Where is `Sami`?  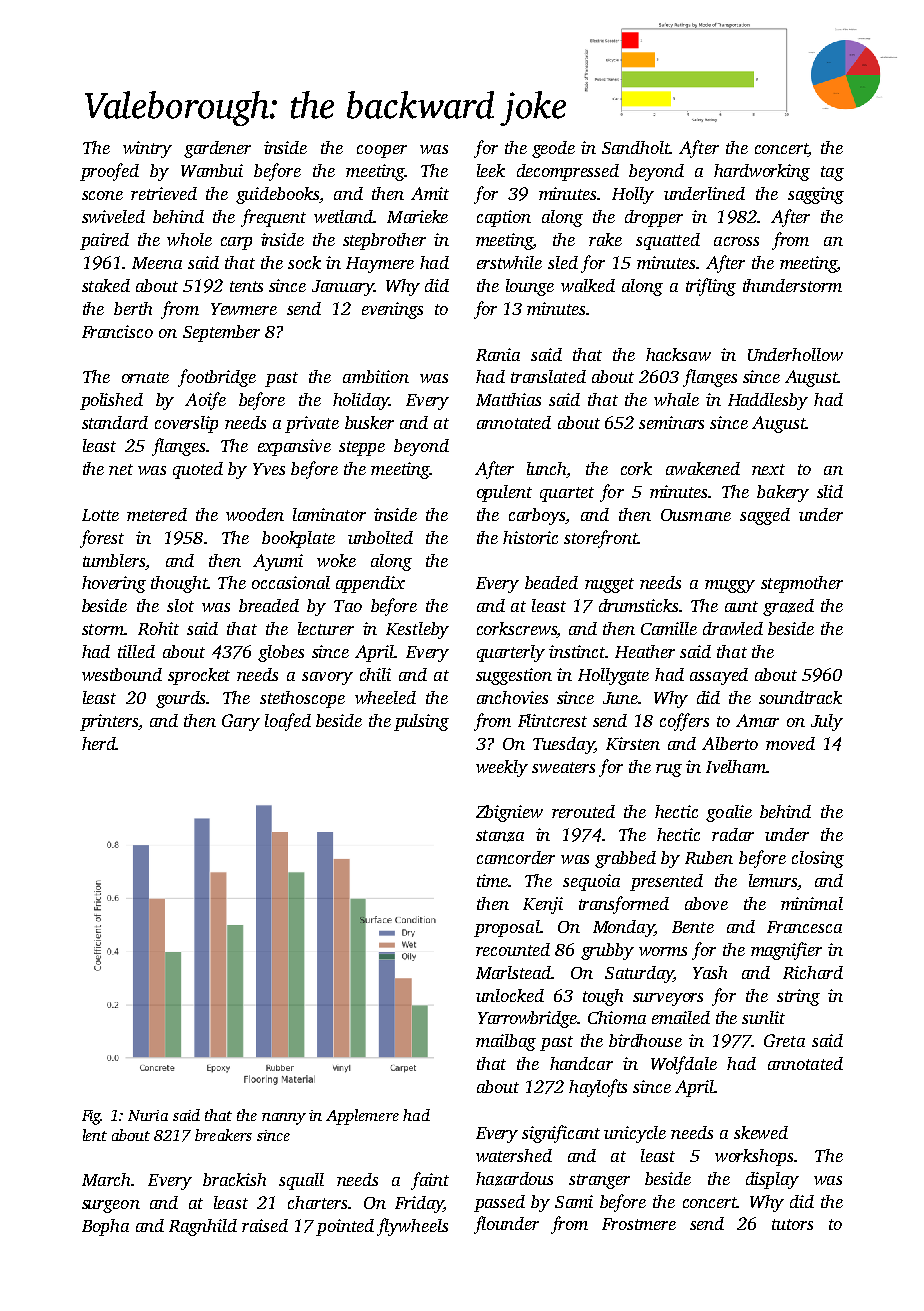 Sami is located at coordinates (574, 1201).
